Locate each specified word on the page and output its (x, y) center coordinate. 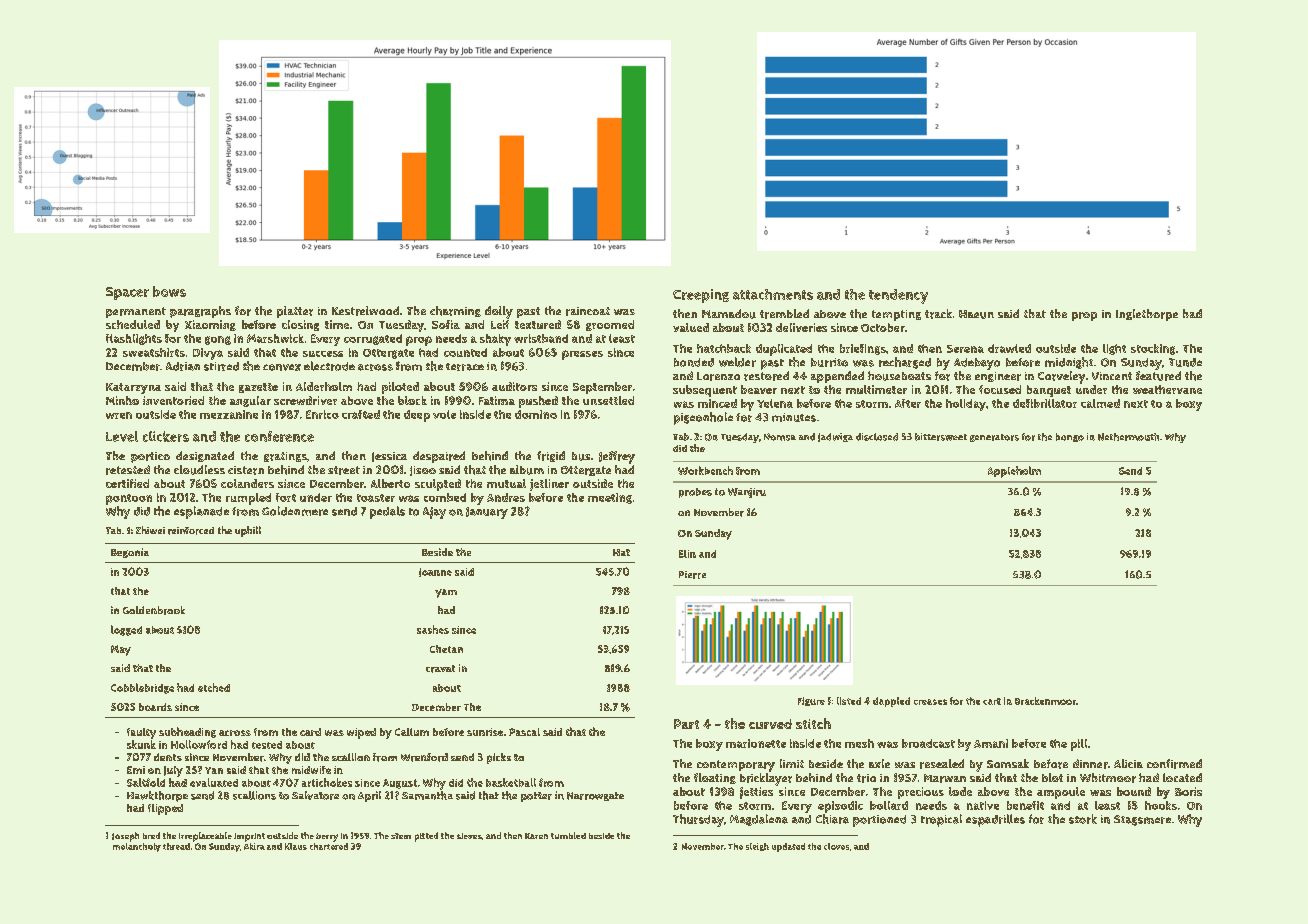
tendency (898, 296)
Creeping (701, 296)
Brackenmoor (1045, 701)
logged (126, 630)
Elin (687, 554)
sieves (469, 836)
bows (169, 291)
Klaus (296, 846)
